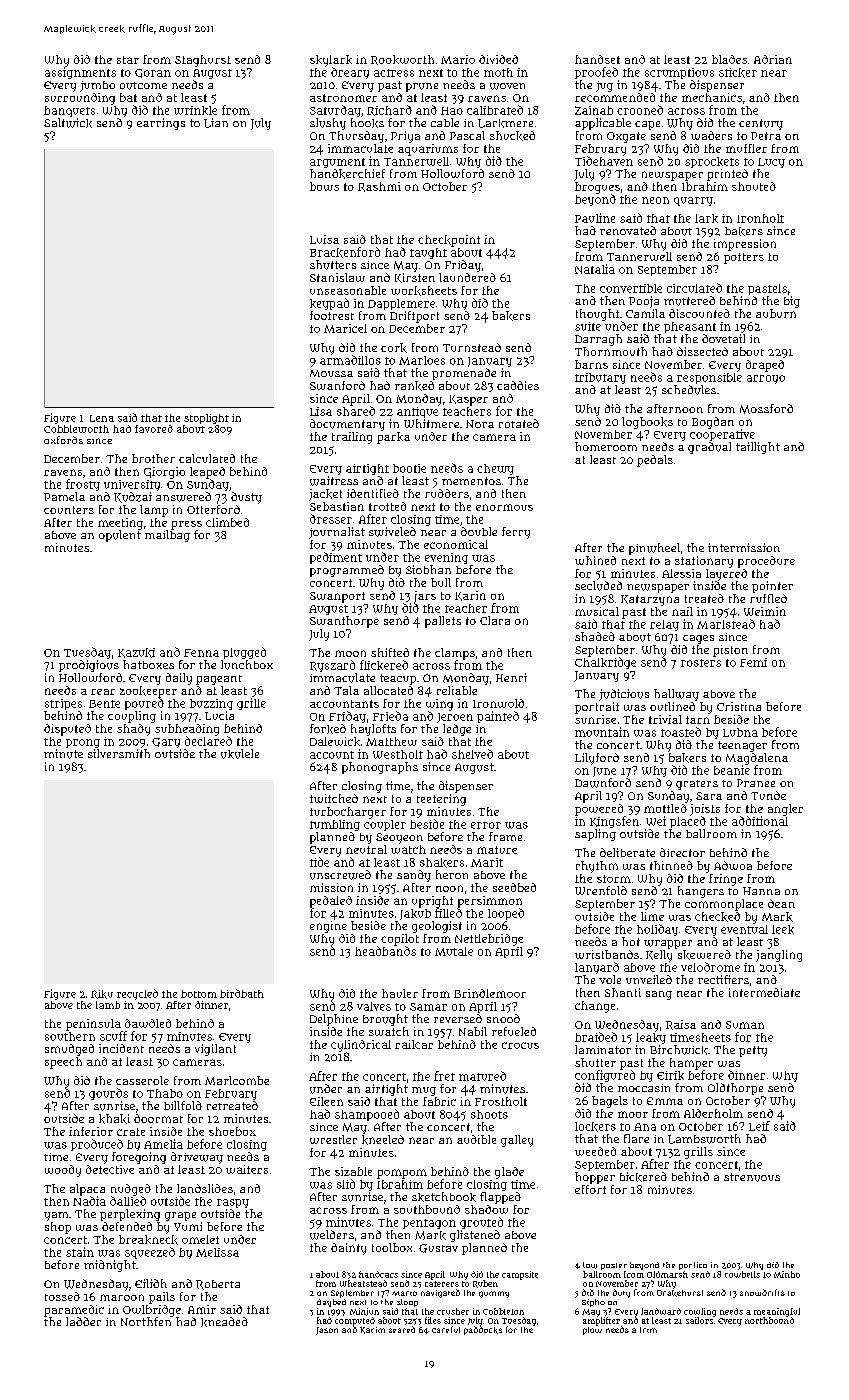 The width and height of the document is (849, 1400). I want to click on bottom, so click(199, 994).
